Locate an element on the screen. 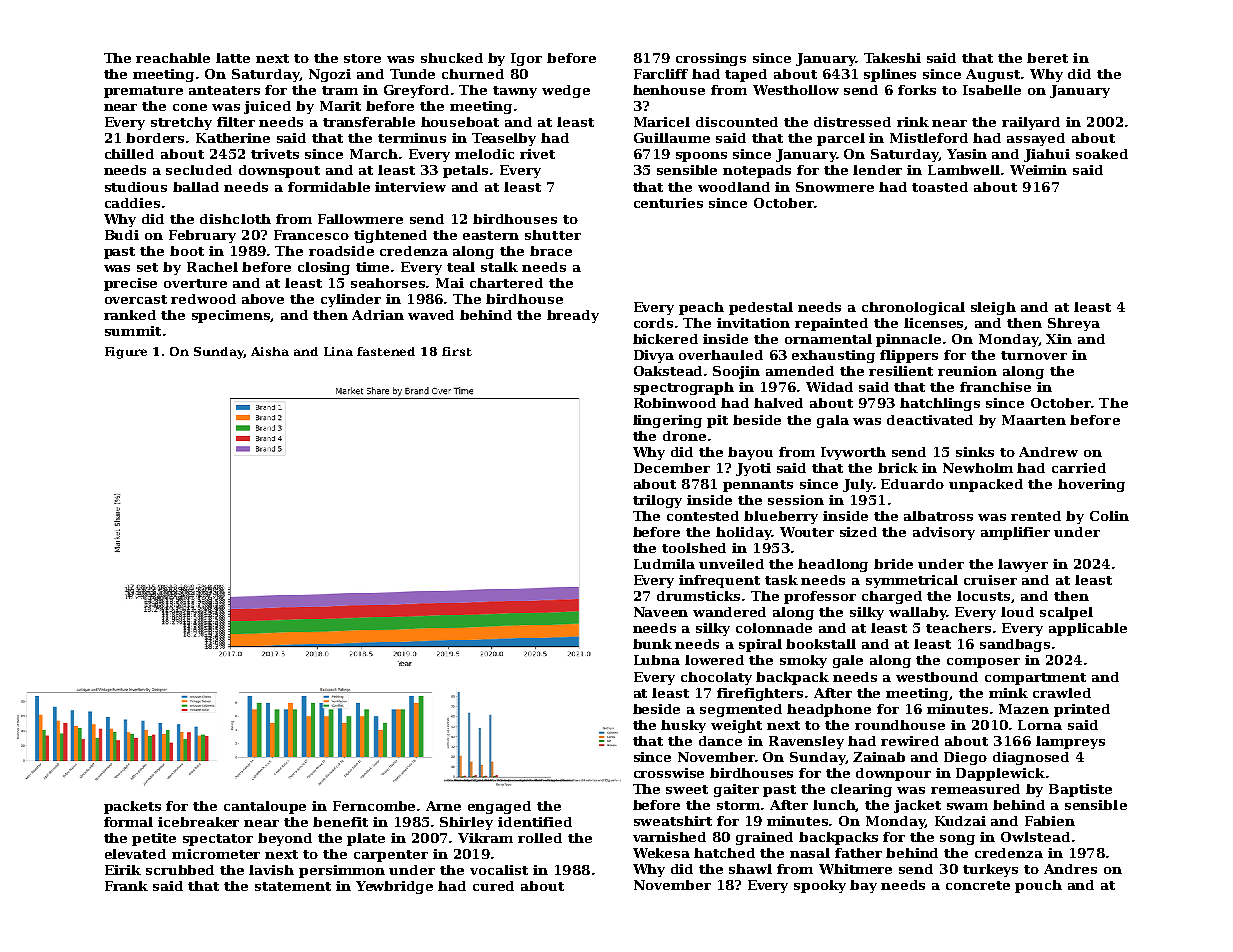 The image size is (1233, 952). song is located at coordinates (957, 840).
